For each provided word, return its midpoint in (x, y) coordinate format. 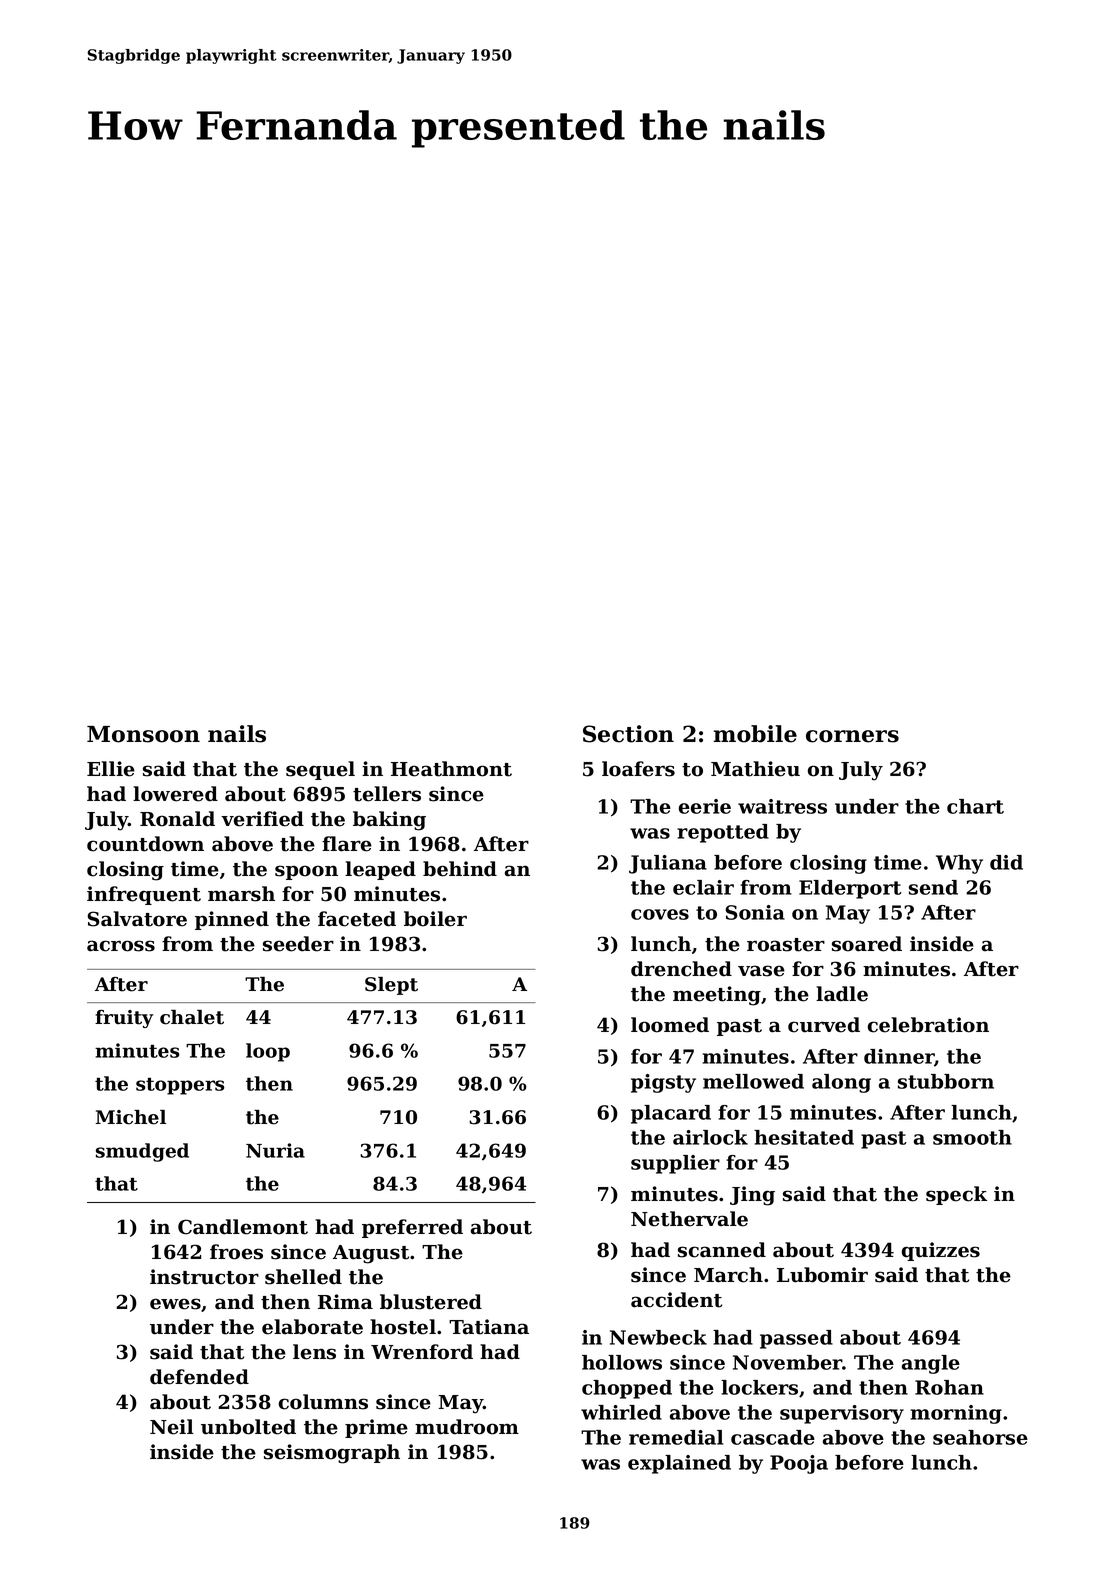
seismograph (332, 1454)
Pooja (799, 1464)
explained (679, 1464)
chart (975, 806)
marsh (241, 894)
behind (460, 869)
